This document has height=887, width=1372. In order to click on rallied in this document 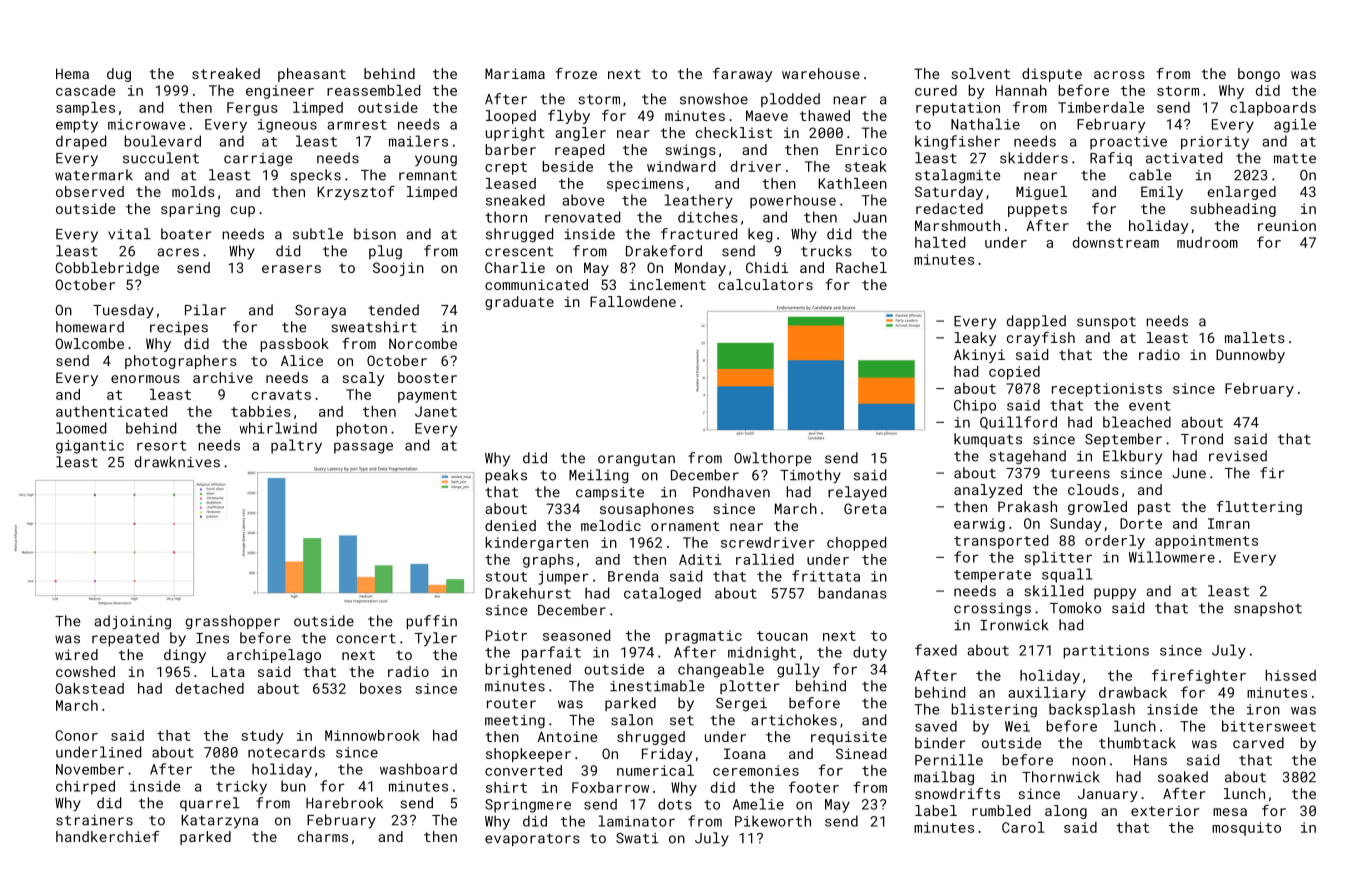, I will do `click(765, 559)`.
